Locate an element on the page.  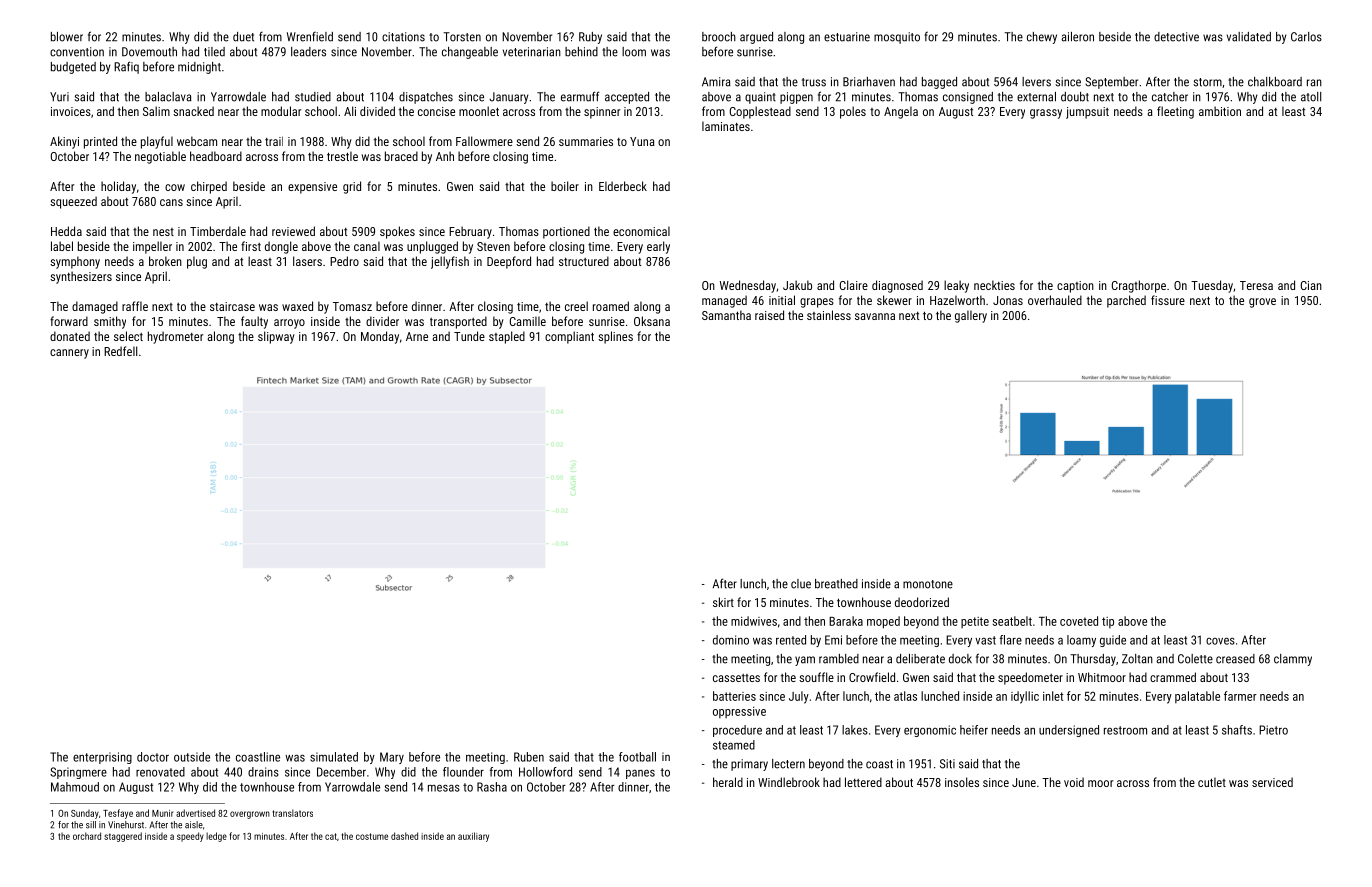
splines is located at coordinates (615, 337).
